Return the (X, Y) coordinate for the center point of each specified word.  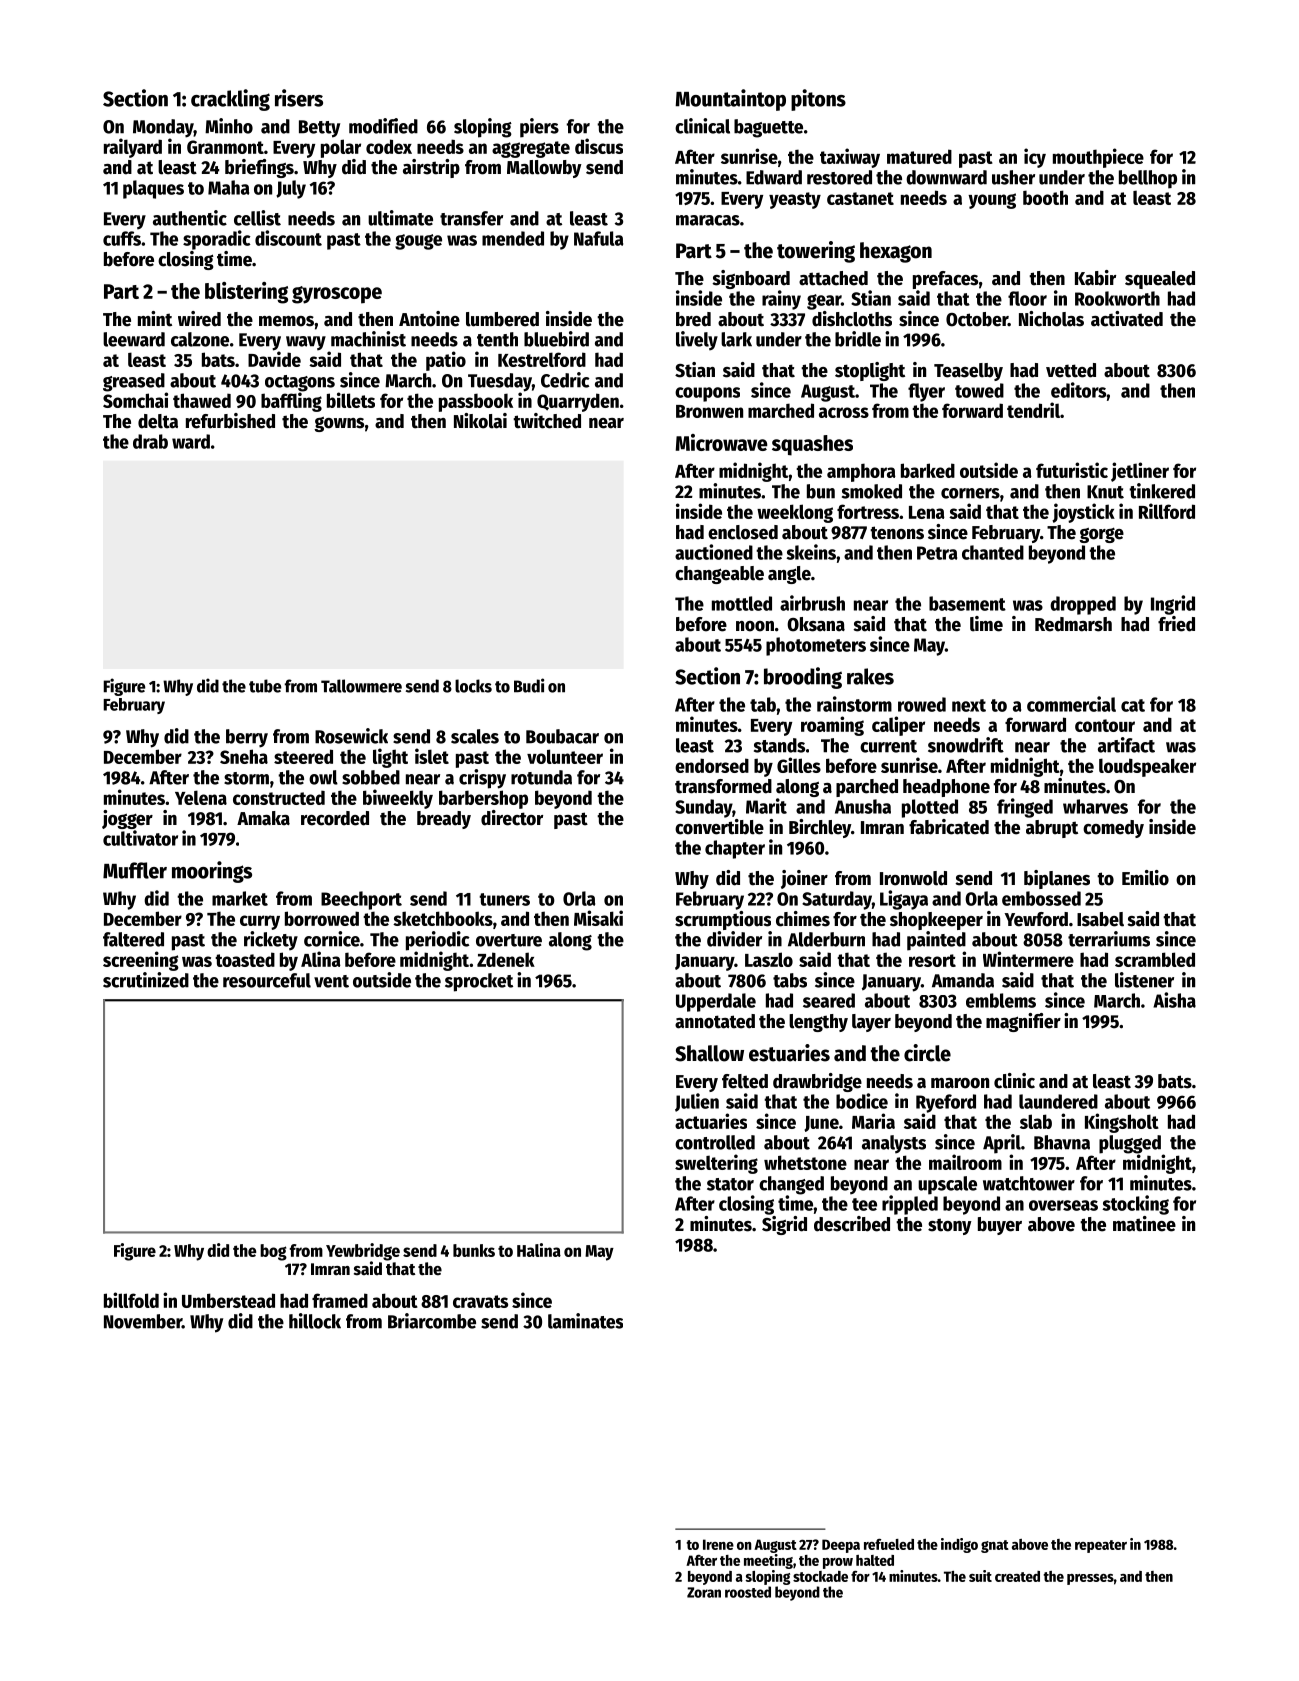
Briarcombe (432, 1321)
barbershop (483, 799)
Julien (697, 1102)
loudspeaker (1147, 767)
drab (150, 441)
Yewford (1036, 919)
